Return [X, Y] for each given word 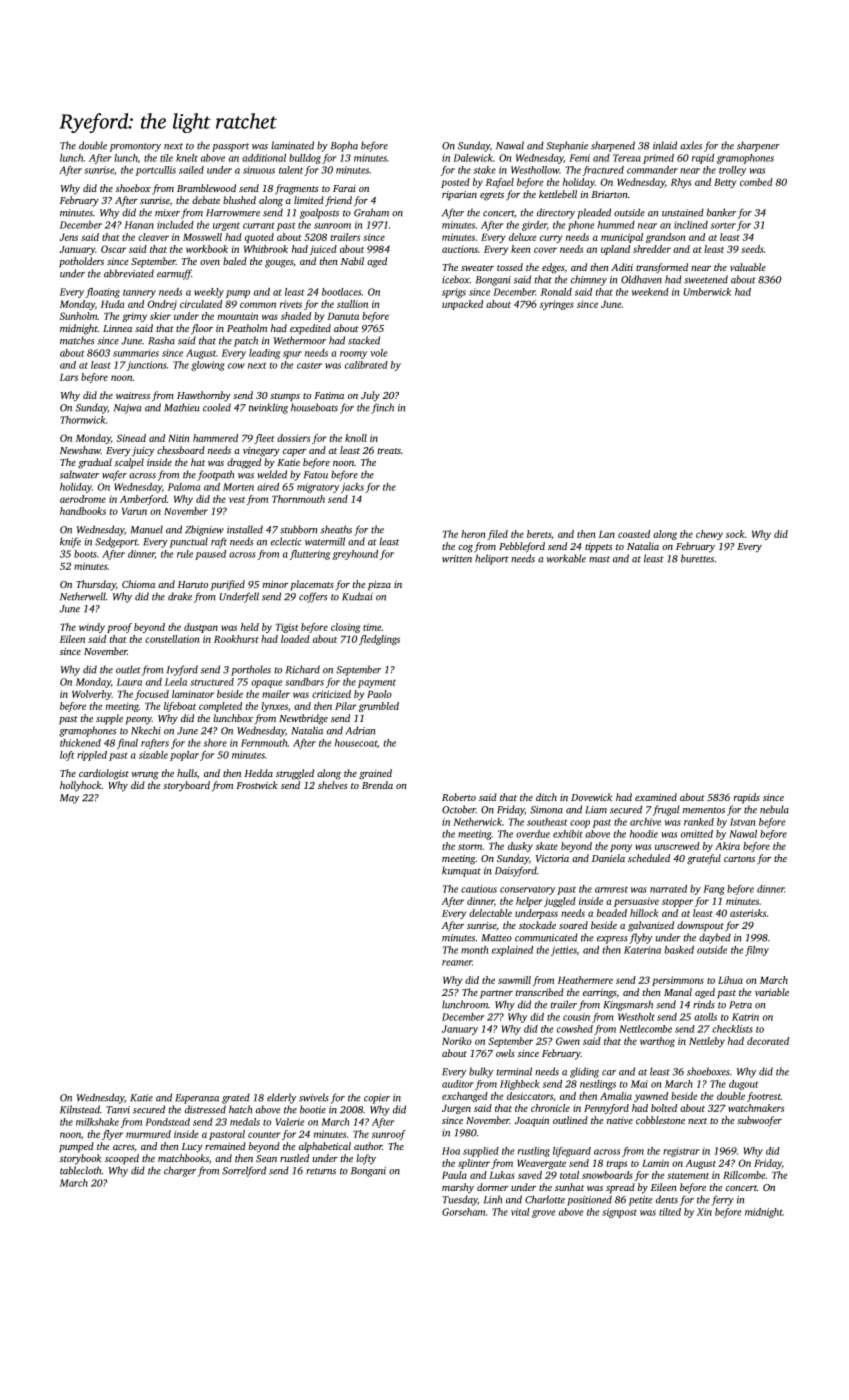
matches [77, 340]
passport [230, 147]
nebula [774, 809]
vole [379, 353]
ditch [546, 797]
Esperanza [197, 1099]
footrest [764, 1097]
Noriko [457, 1041]
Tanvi [118, 1110]
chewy [709, 535]
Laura [129, 682]
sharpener [758, 146]
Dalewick [473, 158]
